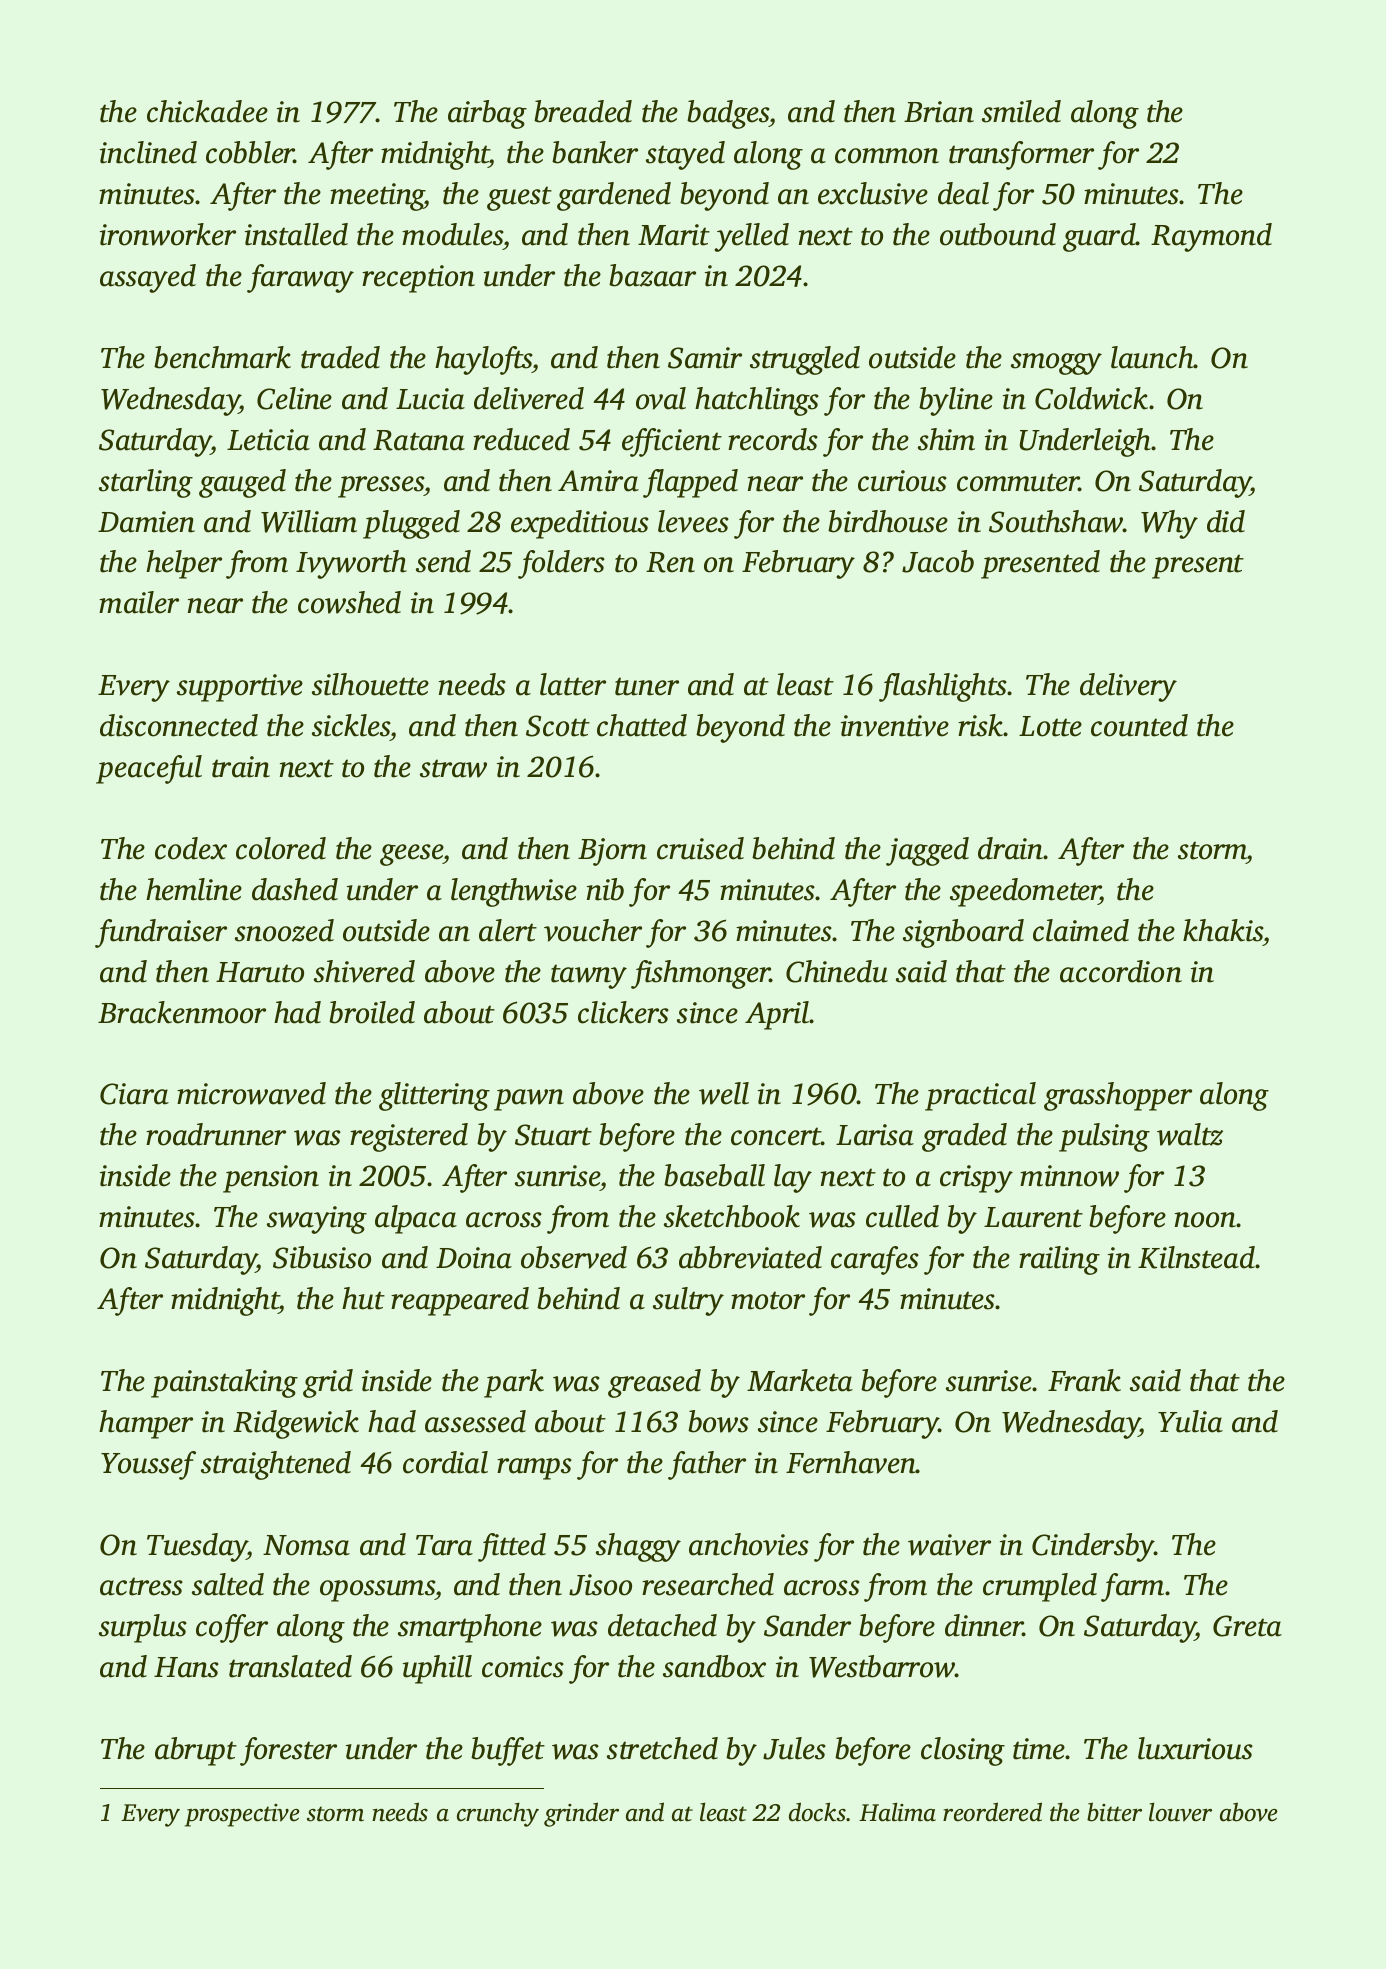 Image resolution: width=1386 pixels, height=1969 pixels. Describe the element at coordinates (728, 114) in the document. I see `badges` at that location.
